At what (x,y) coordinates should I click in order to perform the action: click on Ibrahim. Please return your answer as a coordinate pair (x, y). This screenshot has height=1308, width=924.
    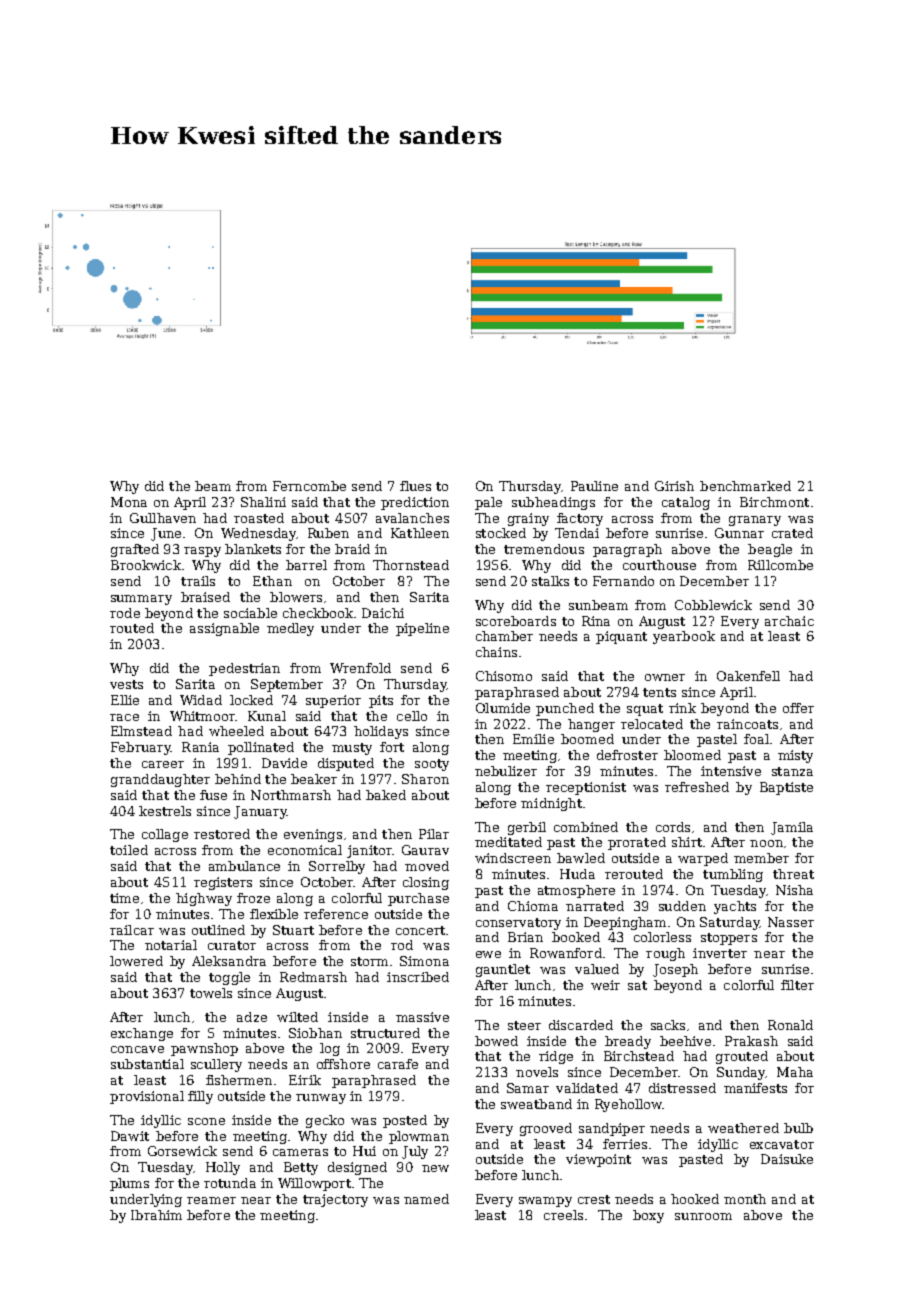
    Looking at the image, I should click on (156, 1215).
